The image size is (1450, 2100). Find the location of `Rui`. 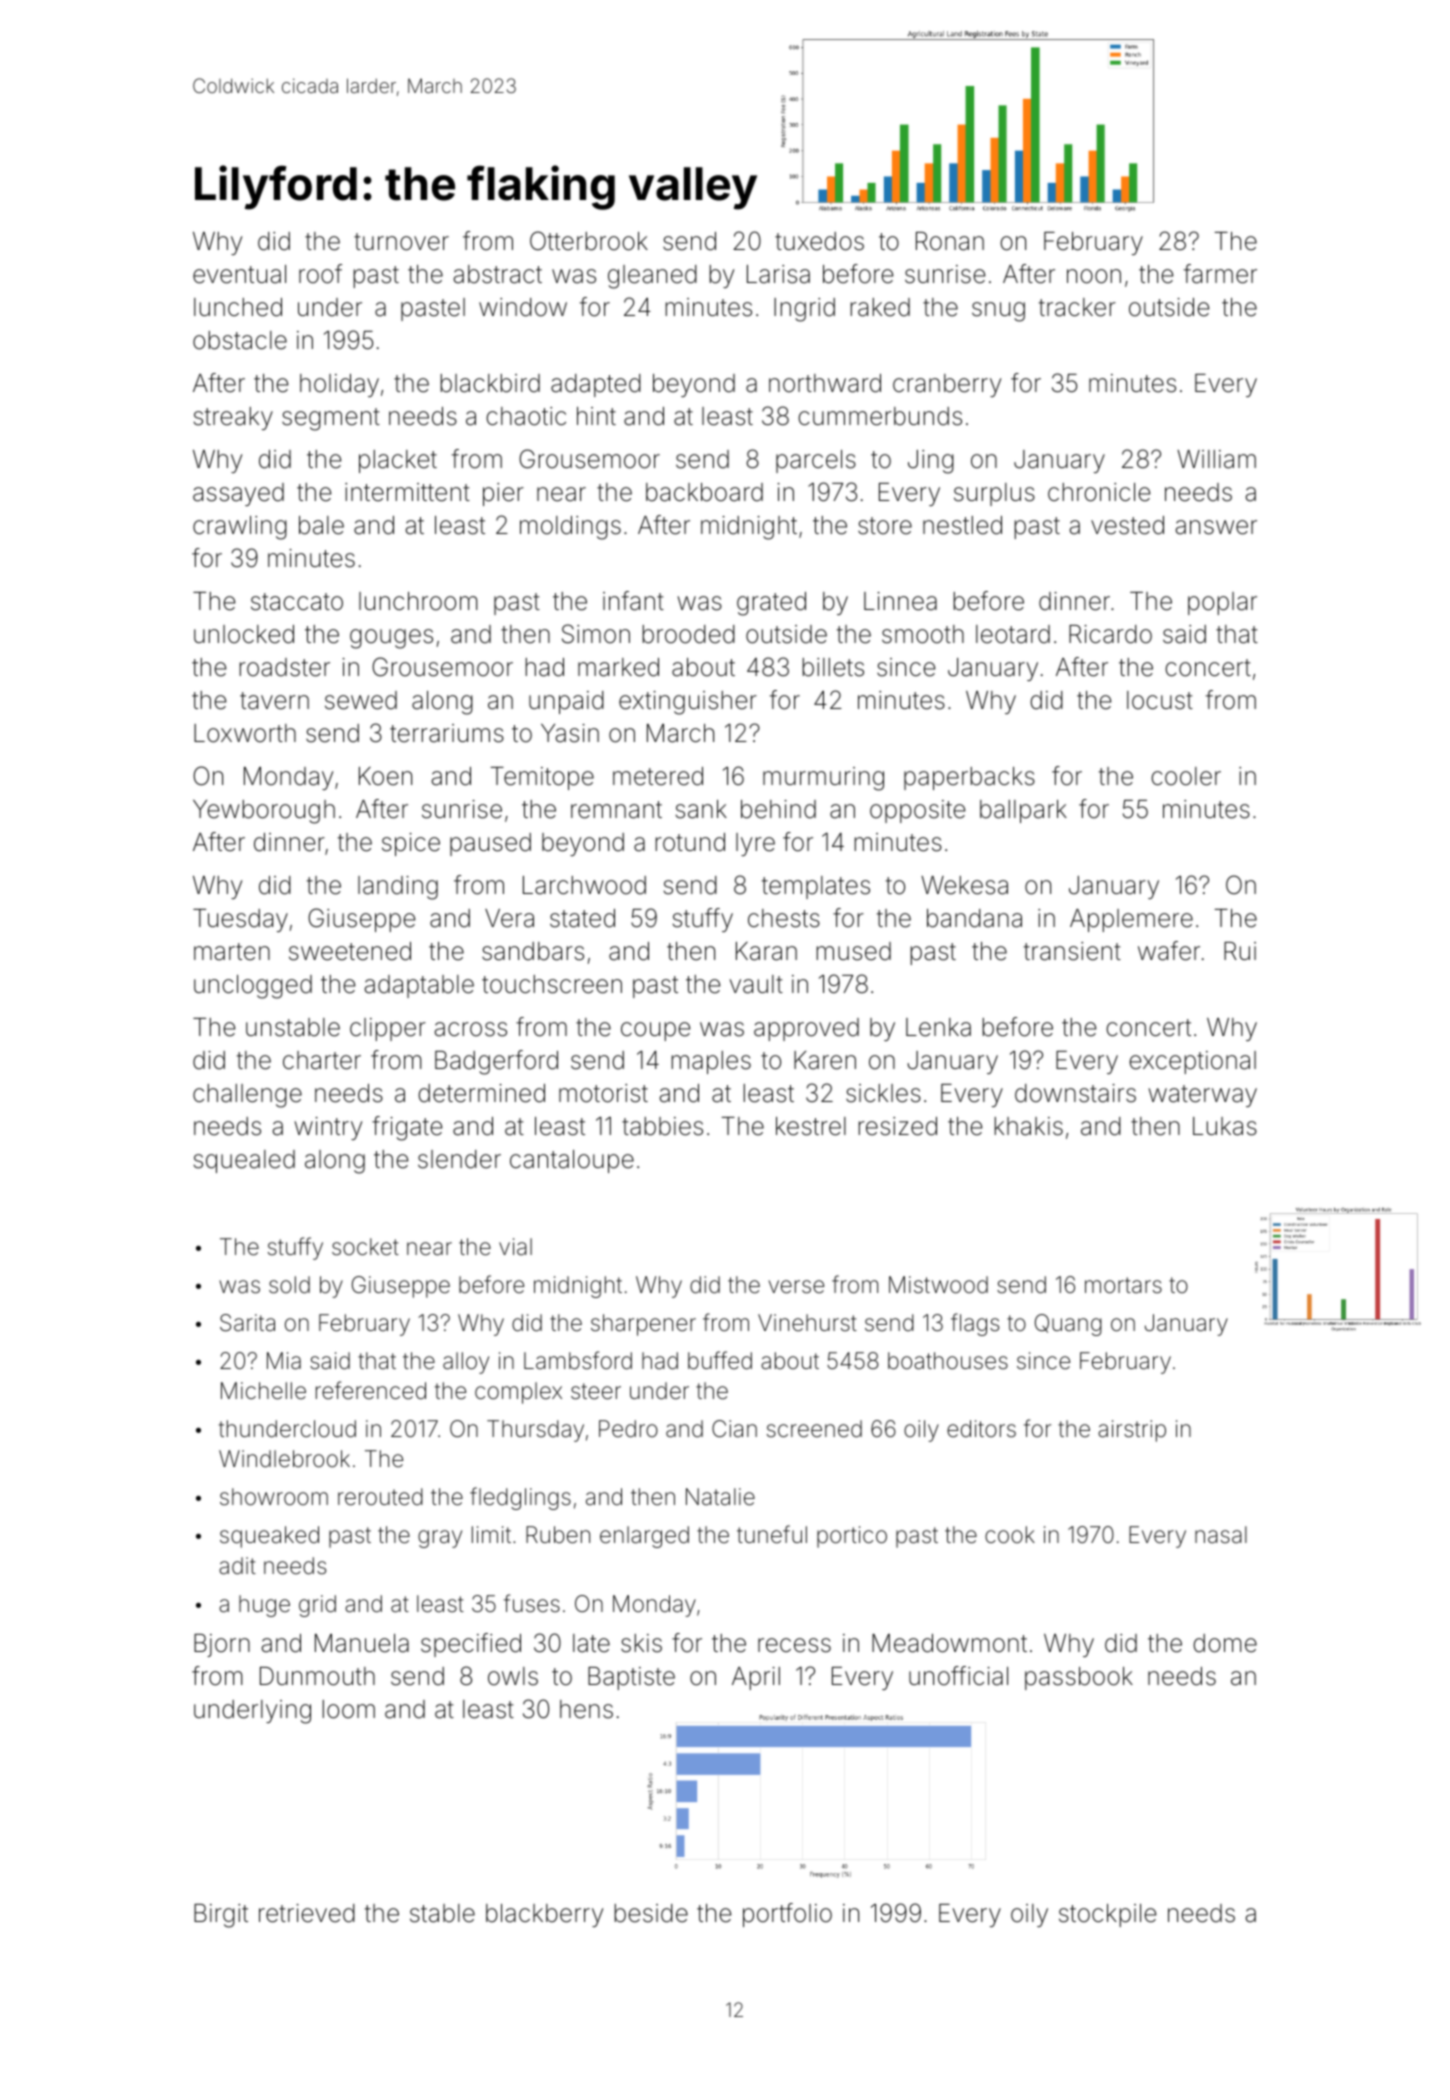

Rui is located at coordinates (1240, 951).
